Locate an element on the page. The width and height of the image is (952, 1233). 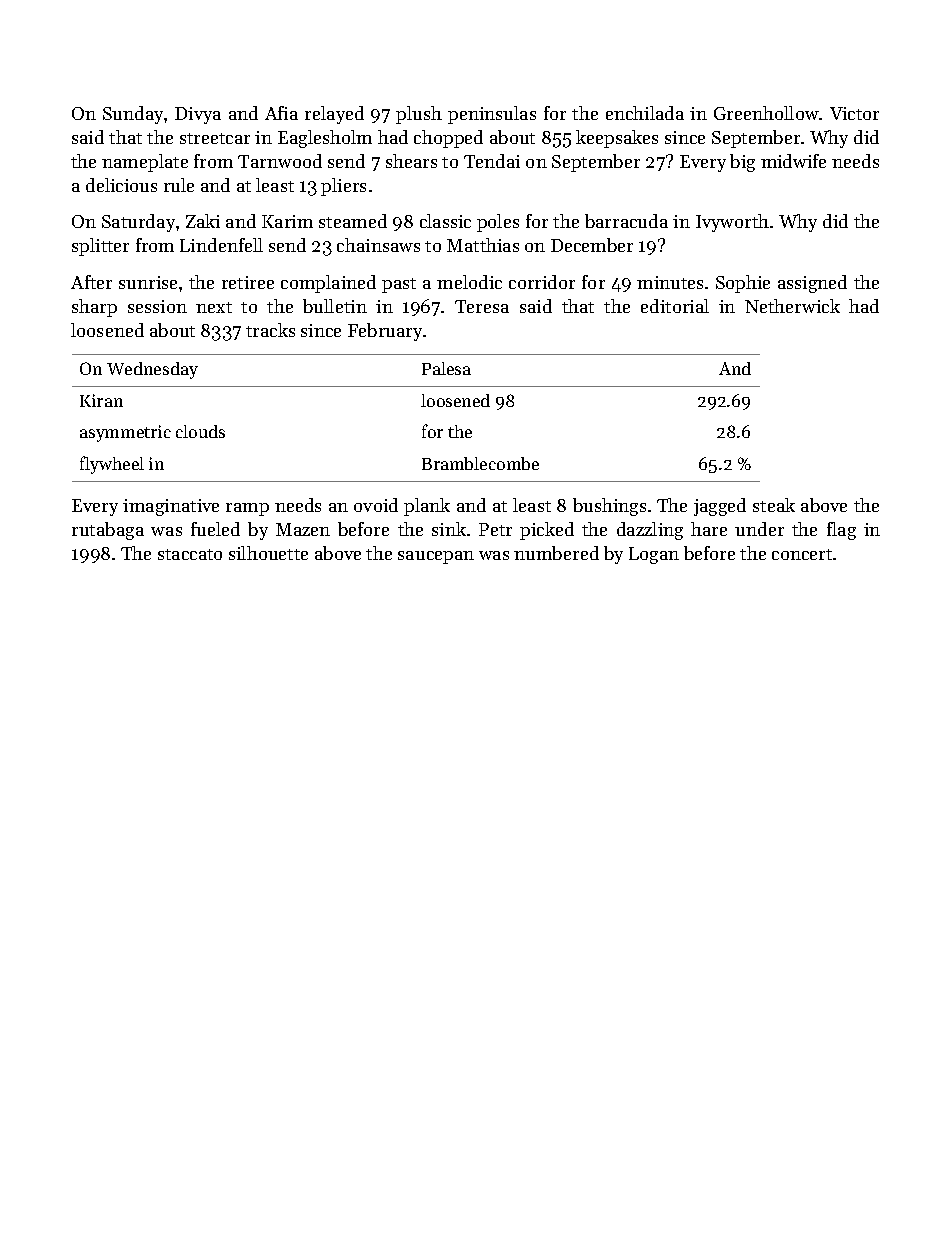
Tendai is located at coordinates (492, 161).
